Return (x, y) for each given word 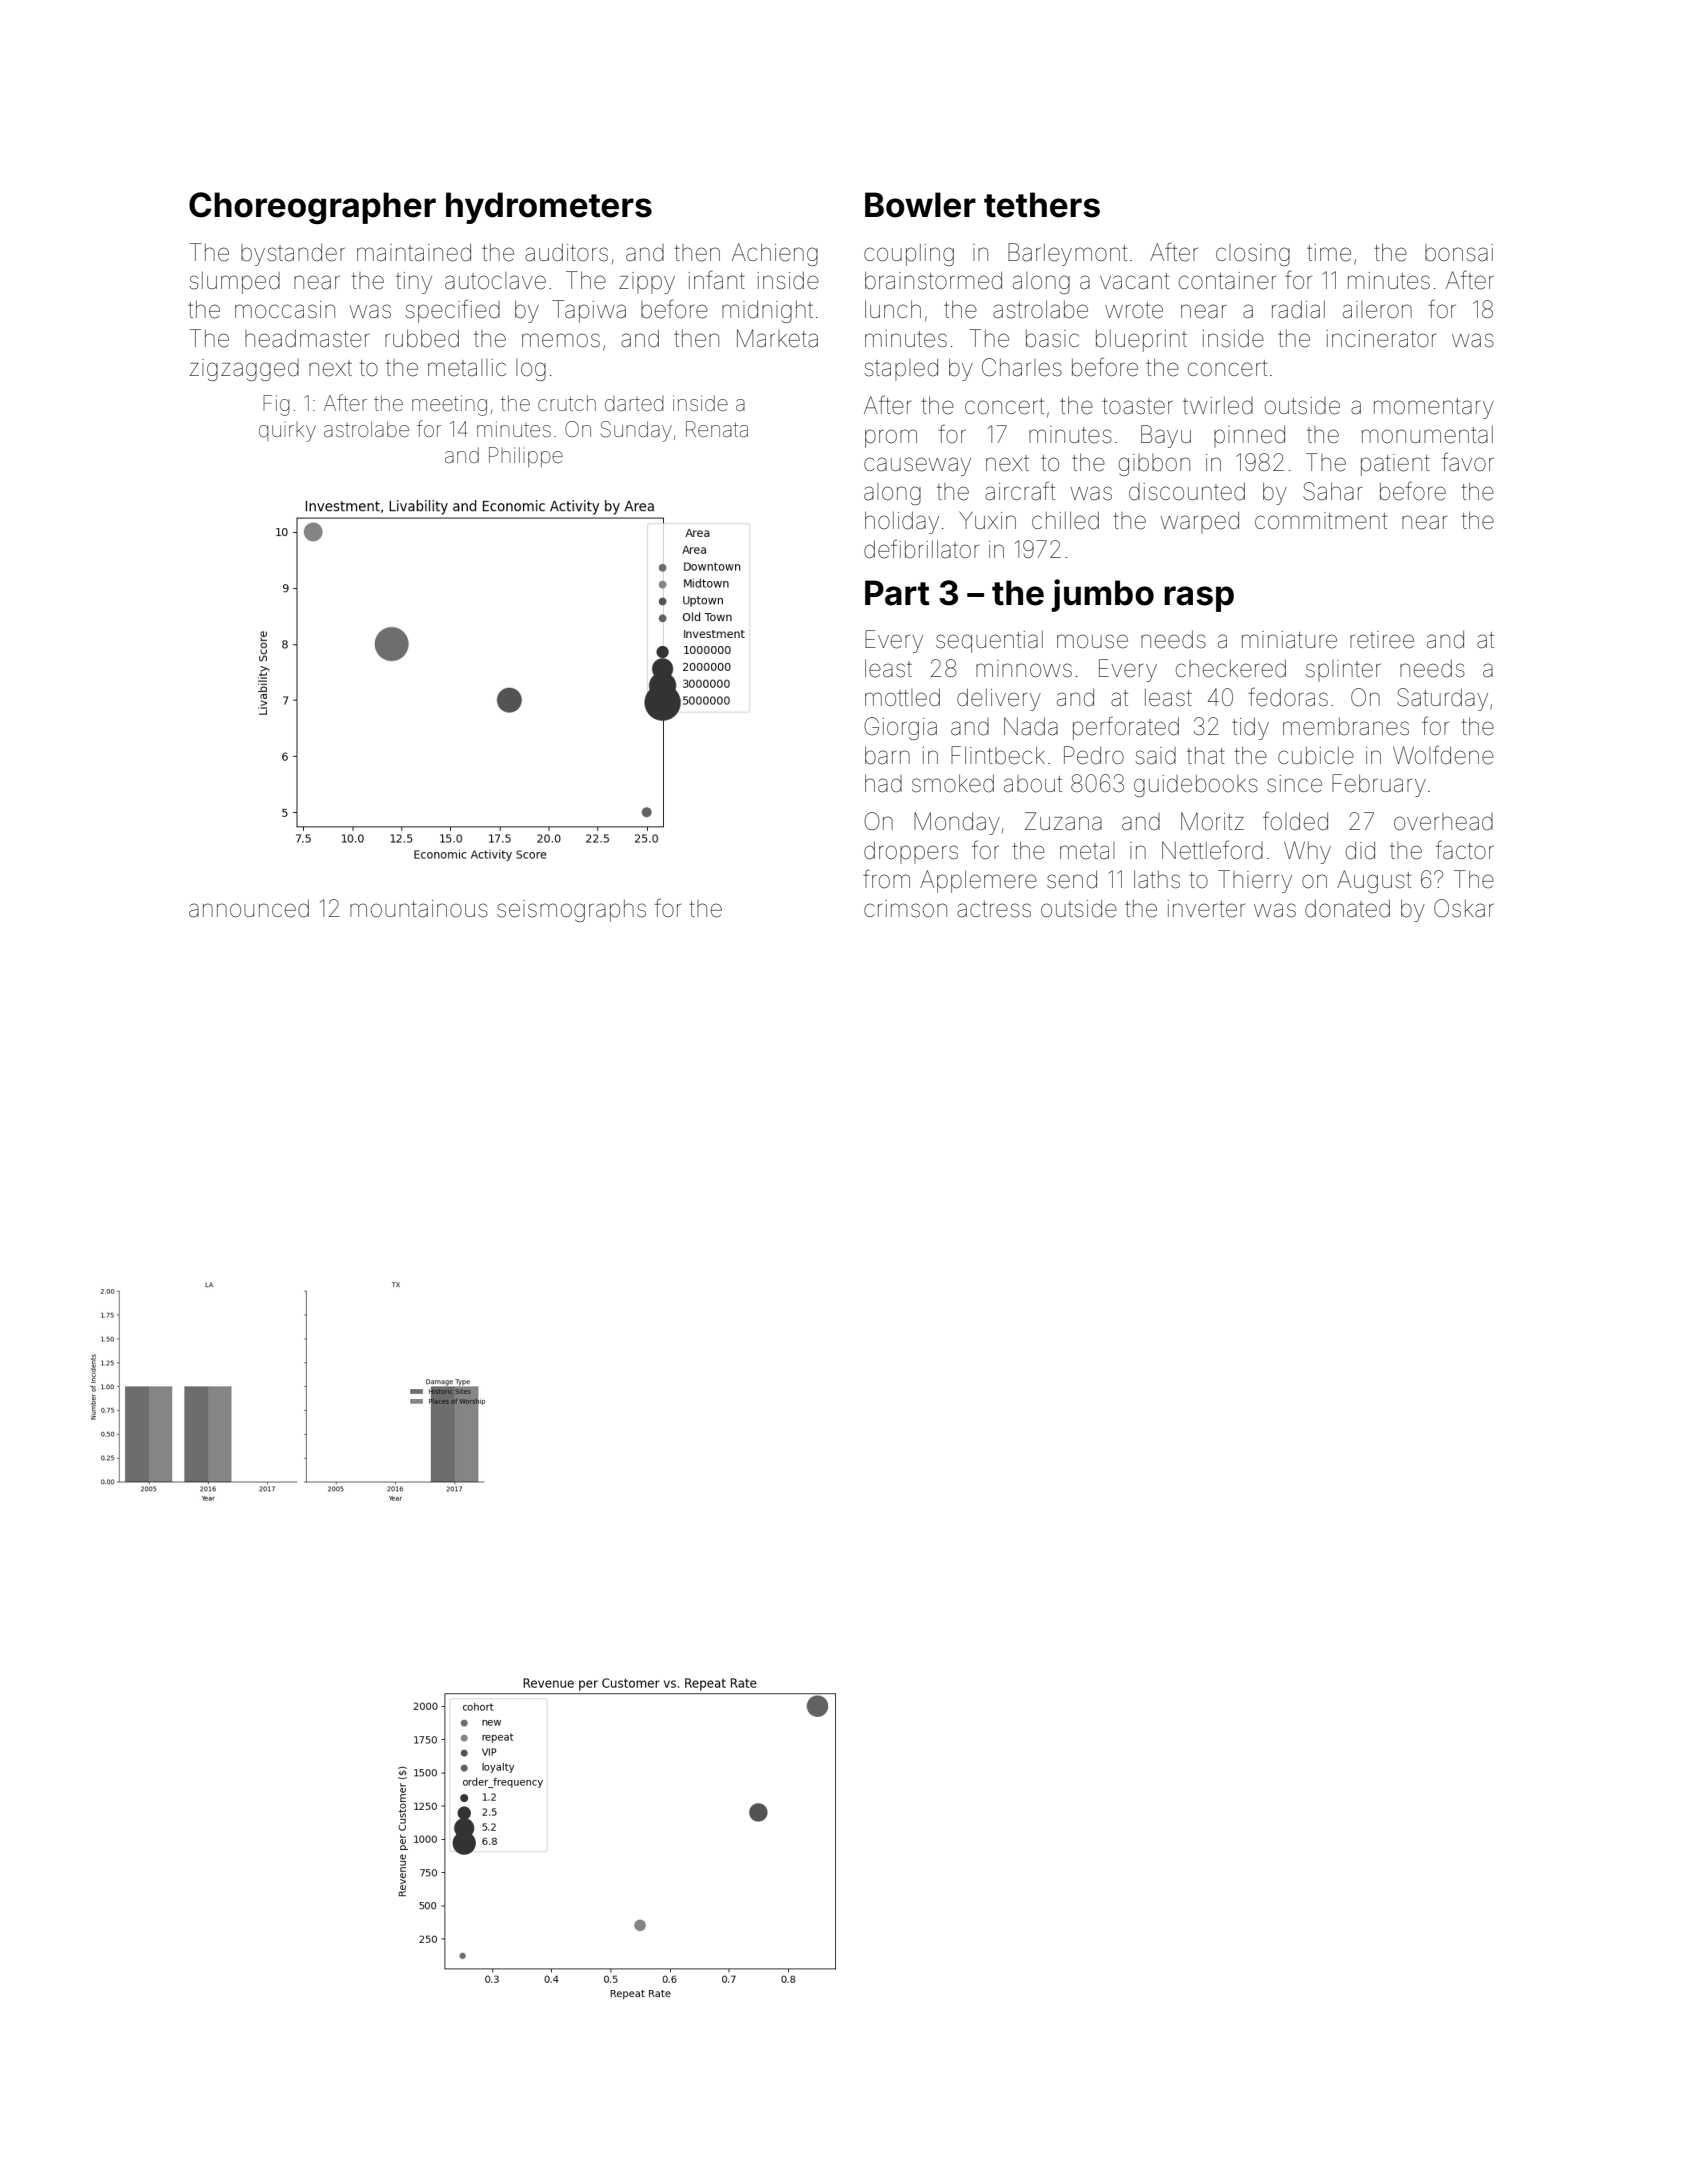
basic (1052, 339)
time (1329, 253)
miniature (1289, 640)
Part (897, 593)
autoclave (495, 281)
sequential (989, 642)
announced (249, 908)
